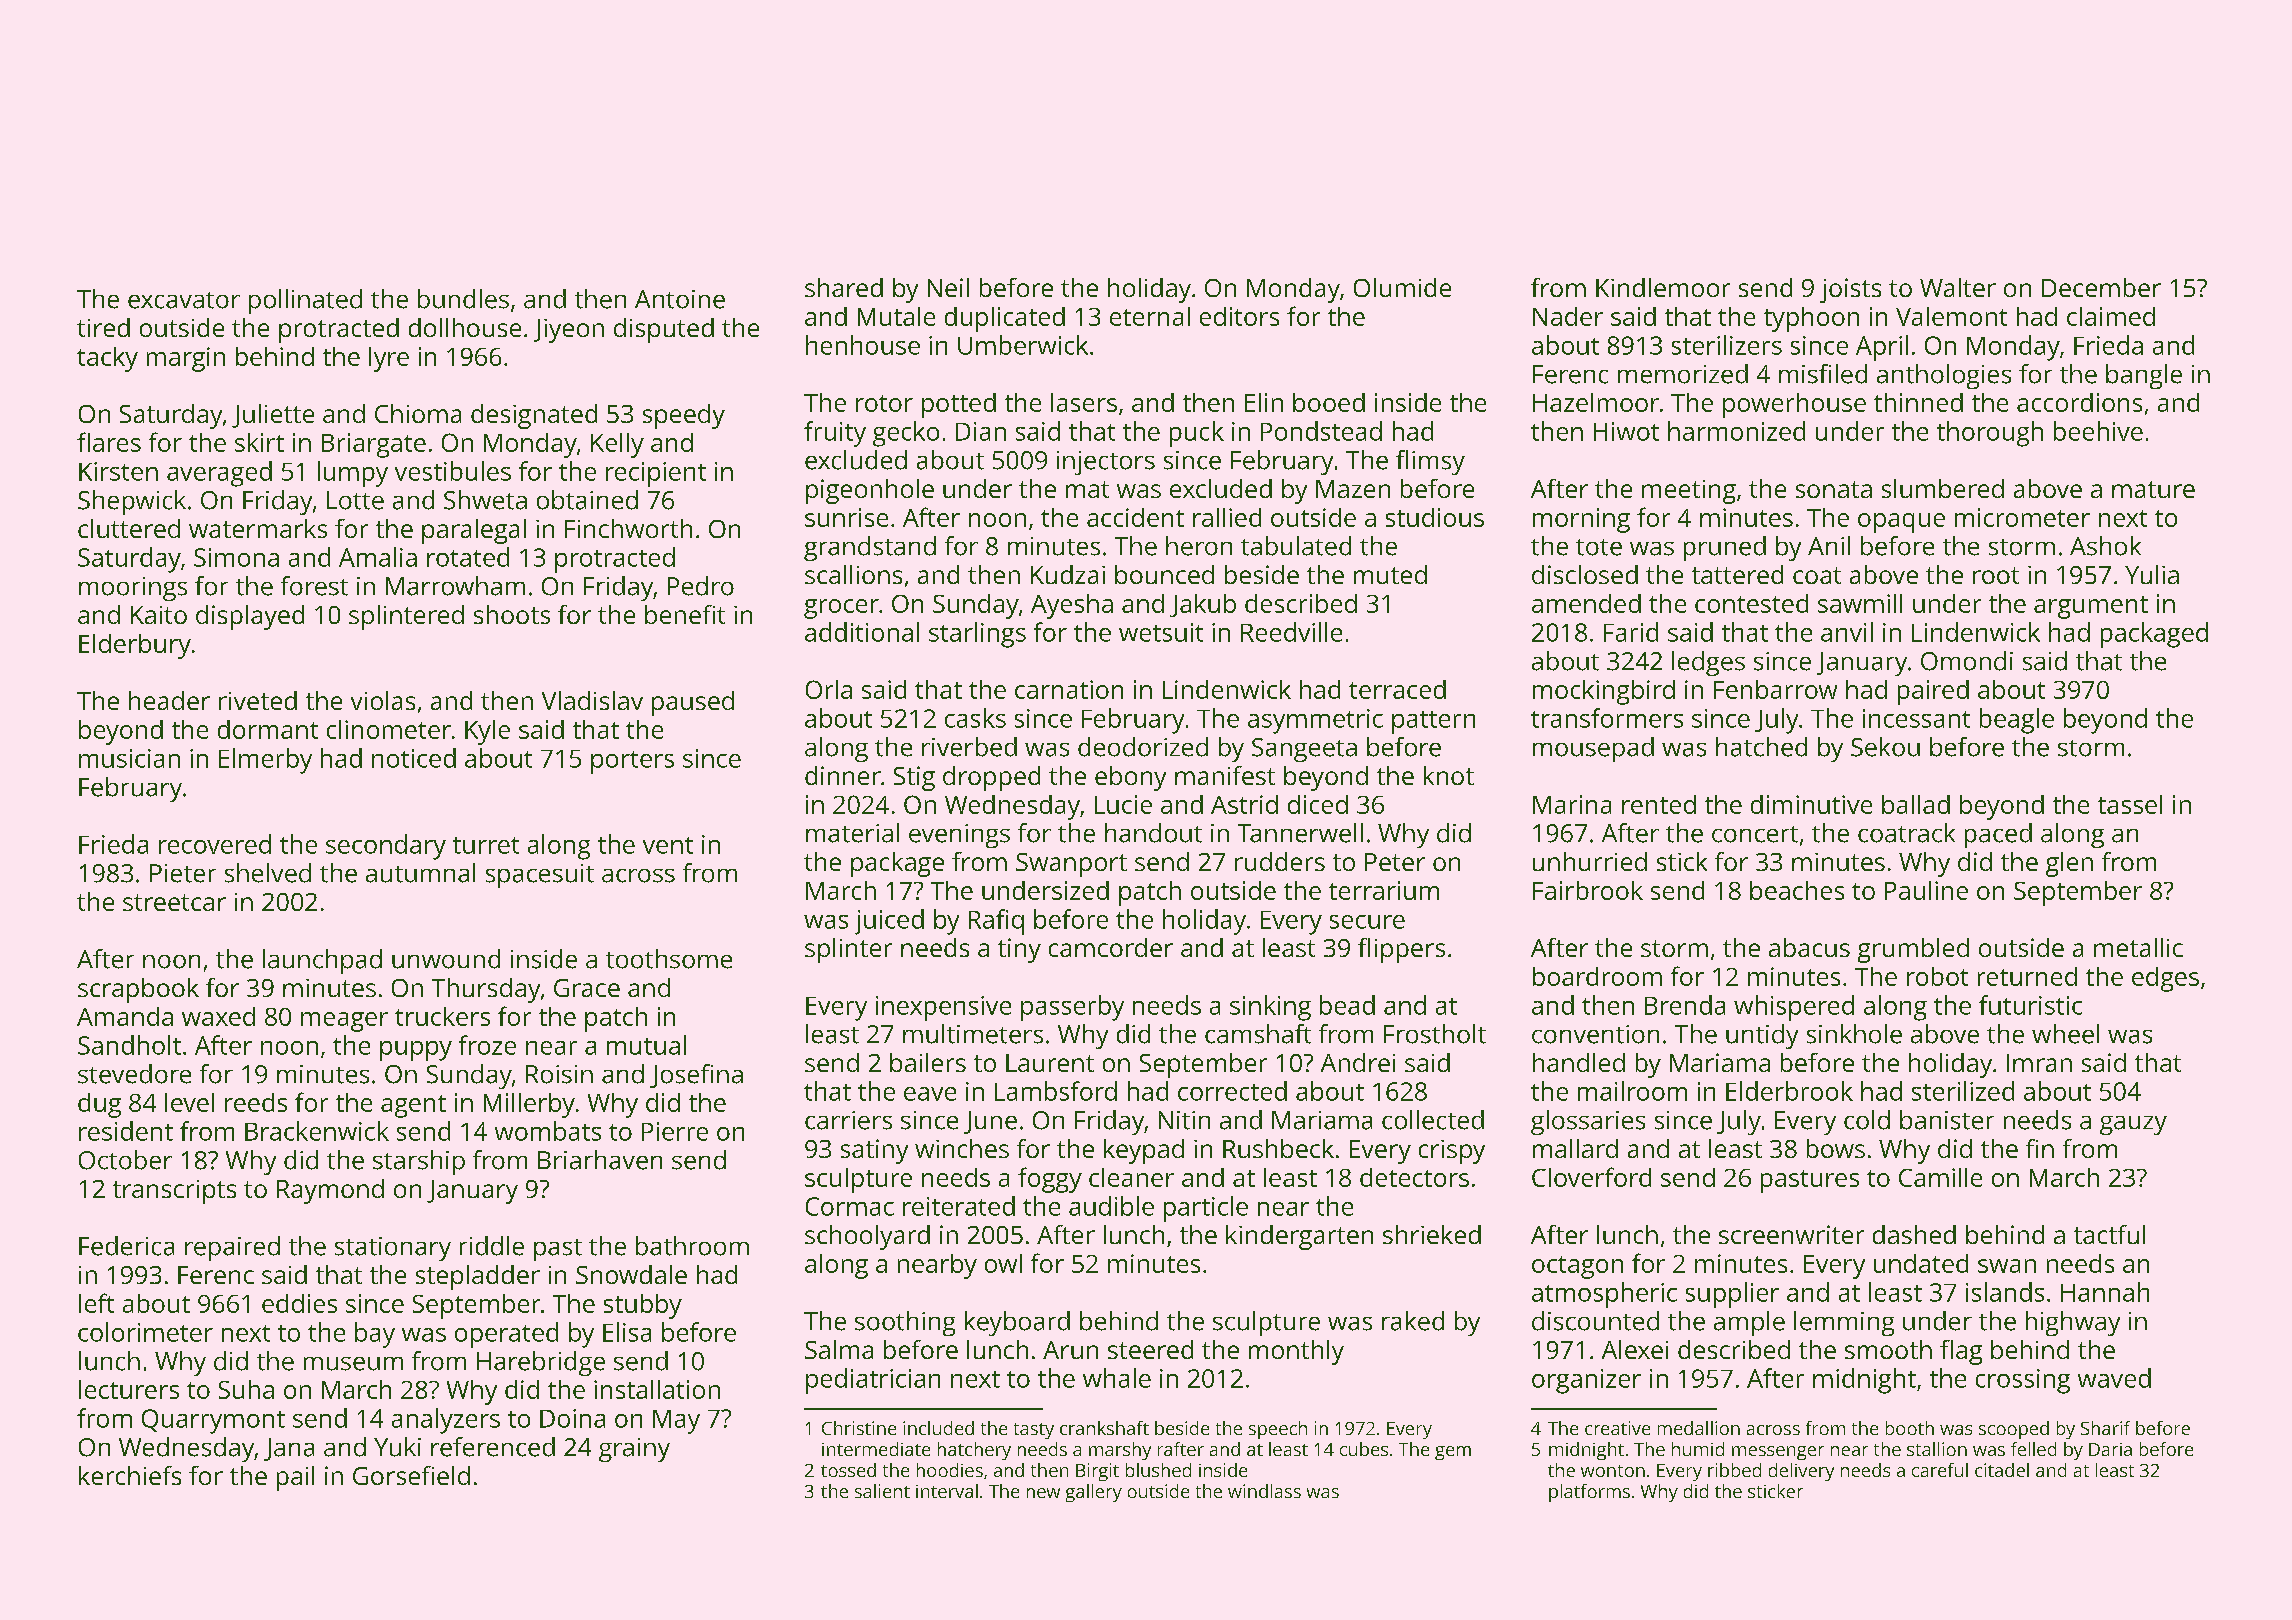 The image size is (2292, 1620). I want to click on anvil, so click(1847, 632).
